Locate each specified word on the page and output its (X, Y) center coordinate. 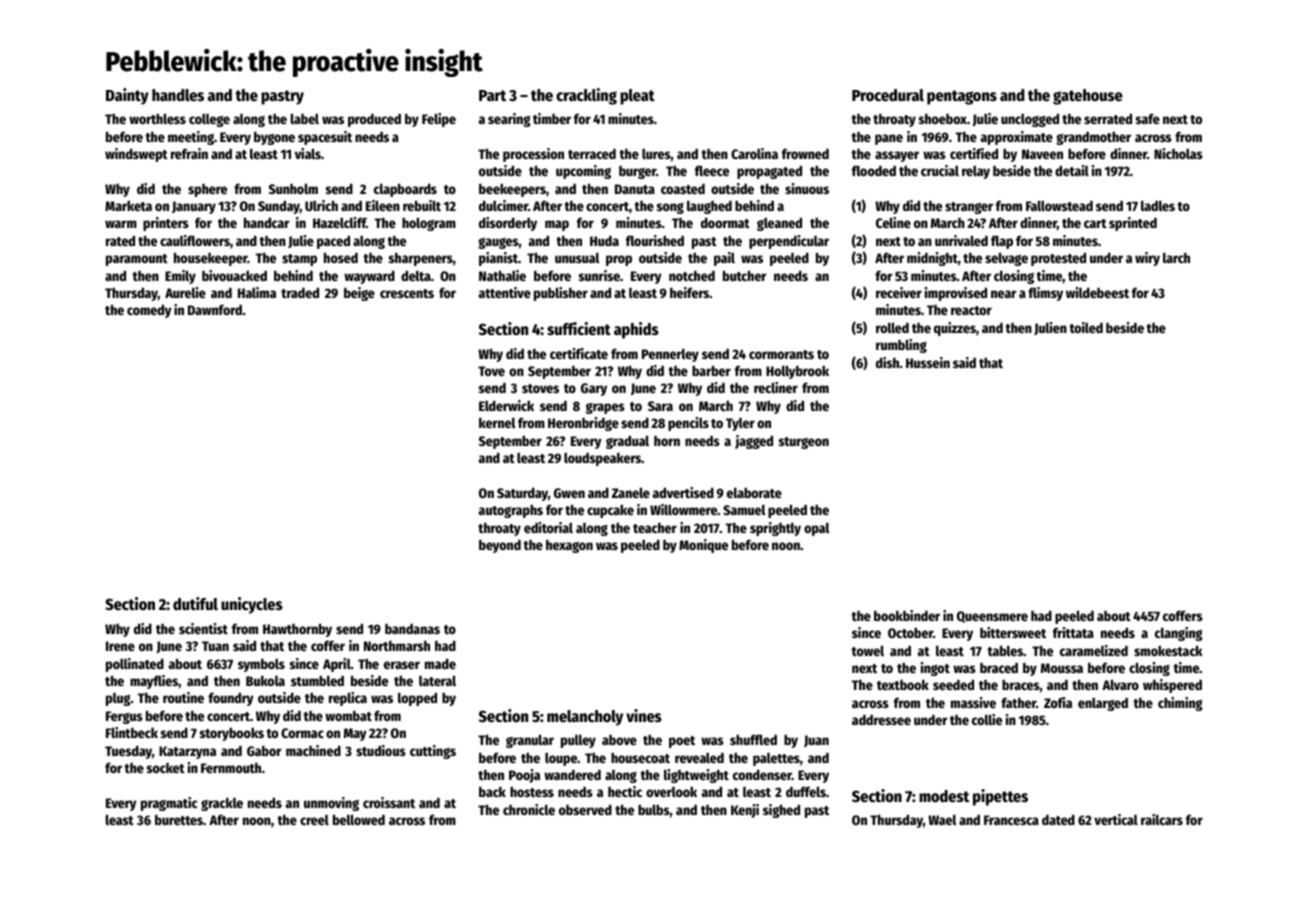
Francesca (1011, 820)
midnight (932, 259)
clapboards (405, 190)
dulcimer (503, 205)
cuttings (433, 752)
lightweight (696, 776)
